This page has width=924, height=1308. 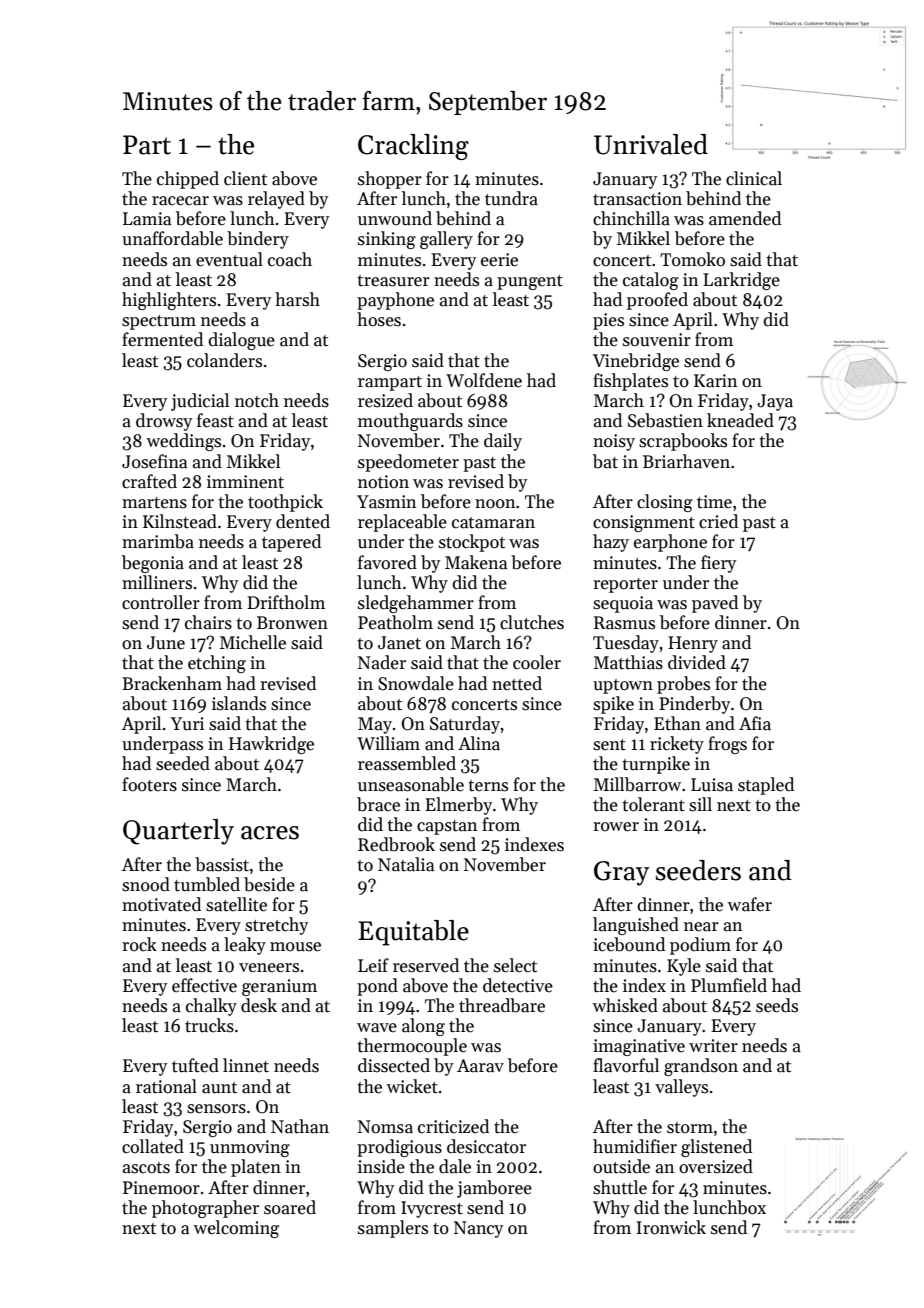 I want to click on collated, so click(x=153, y=1146).
